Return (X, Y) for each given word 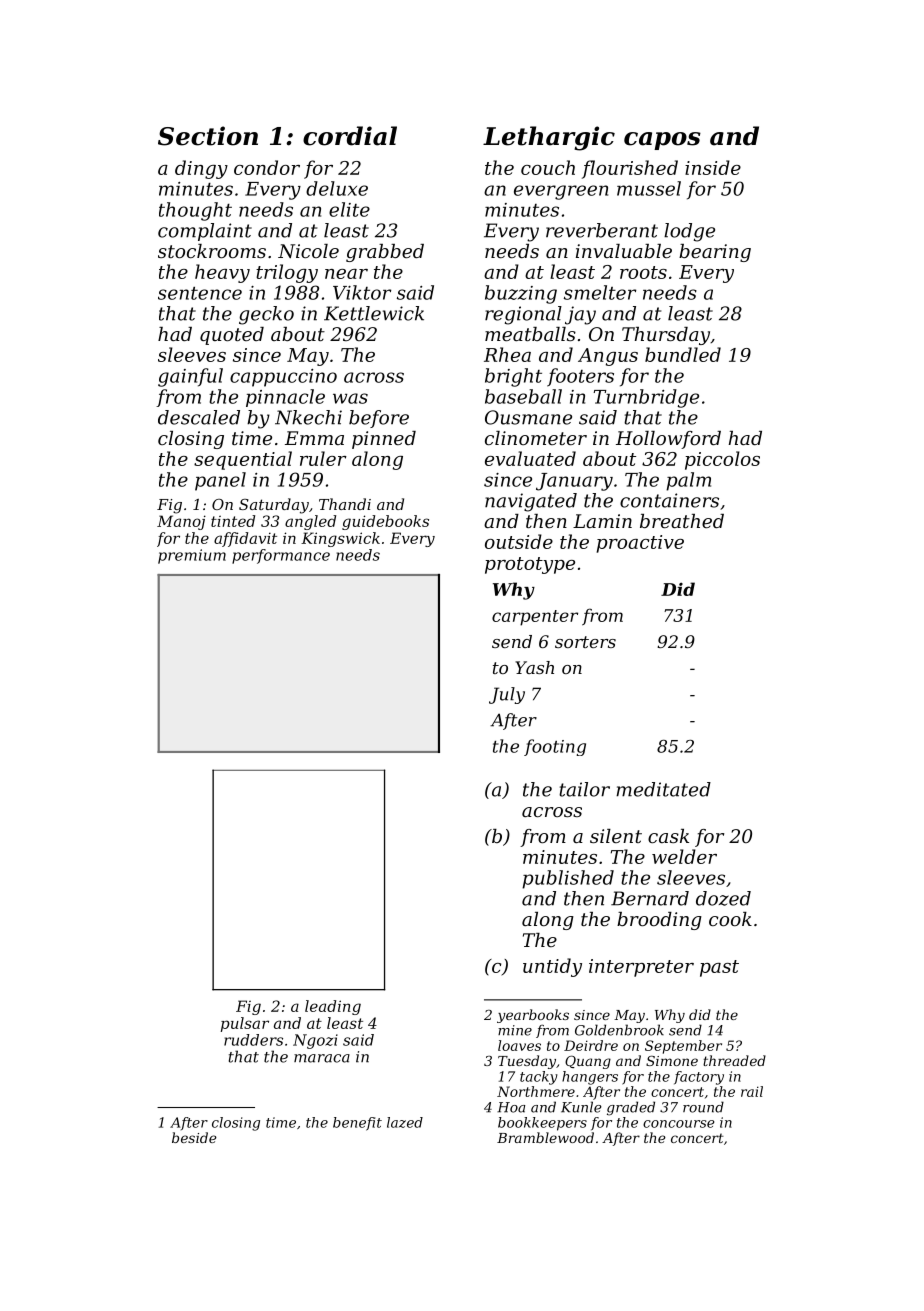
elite (349, 209)
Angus (608, 357)
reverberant (602, 230)
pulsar (245, 1024)
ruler (323, 458)
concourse (678, 1124)
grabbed (385, 253)
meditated (663, 789)
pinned (384, 440)
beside (194, 1137)
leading (333, 1007)
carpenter (535, 618)
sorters (585, 642)
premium (192, 556)
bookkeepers (542, 1124)
